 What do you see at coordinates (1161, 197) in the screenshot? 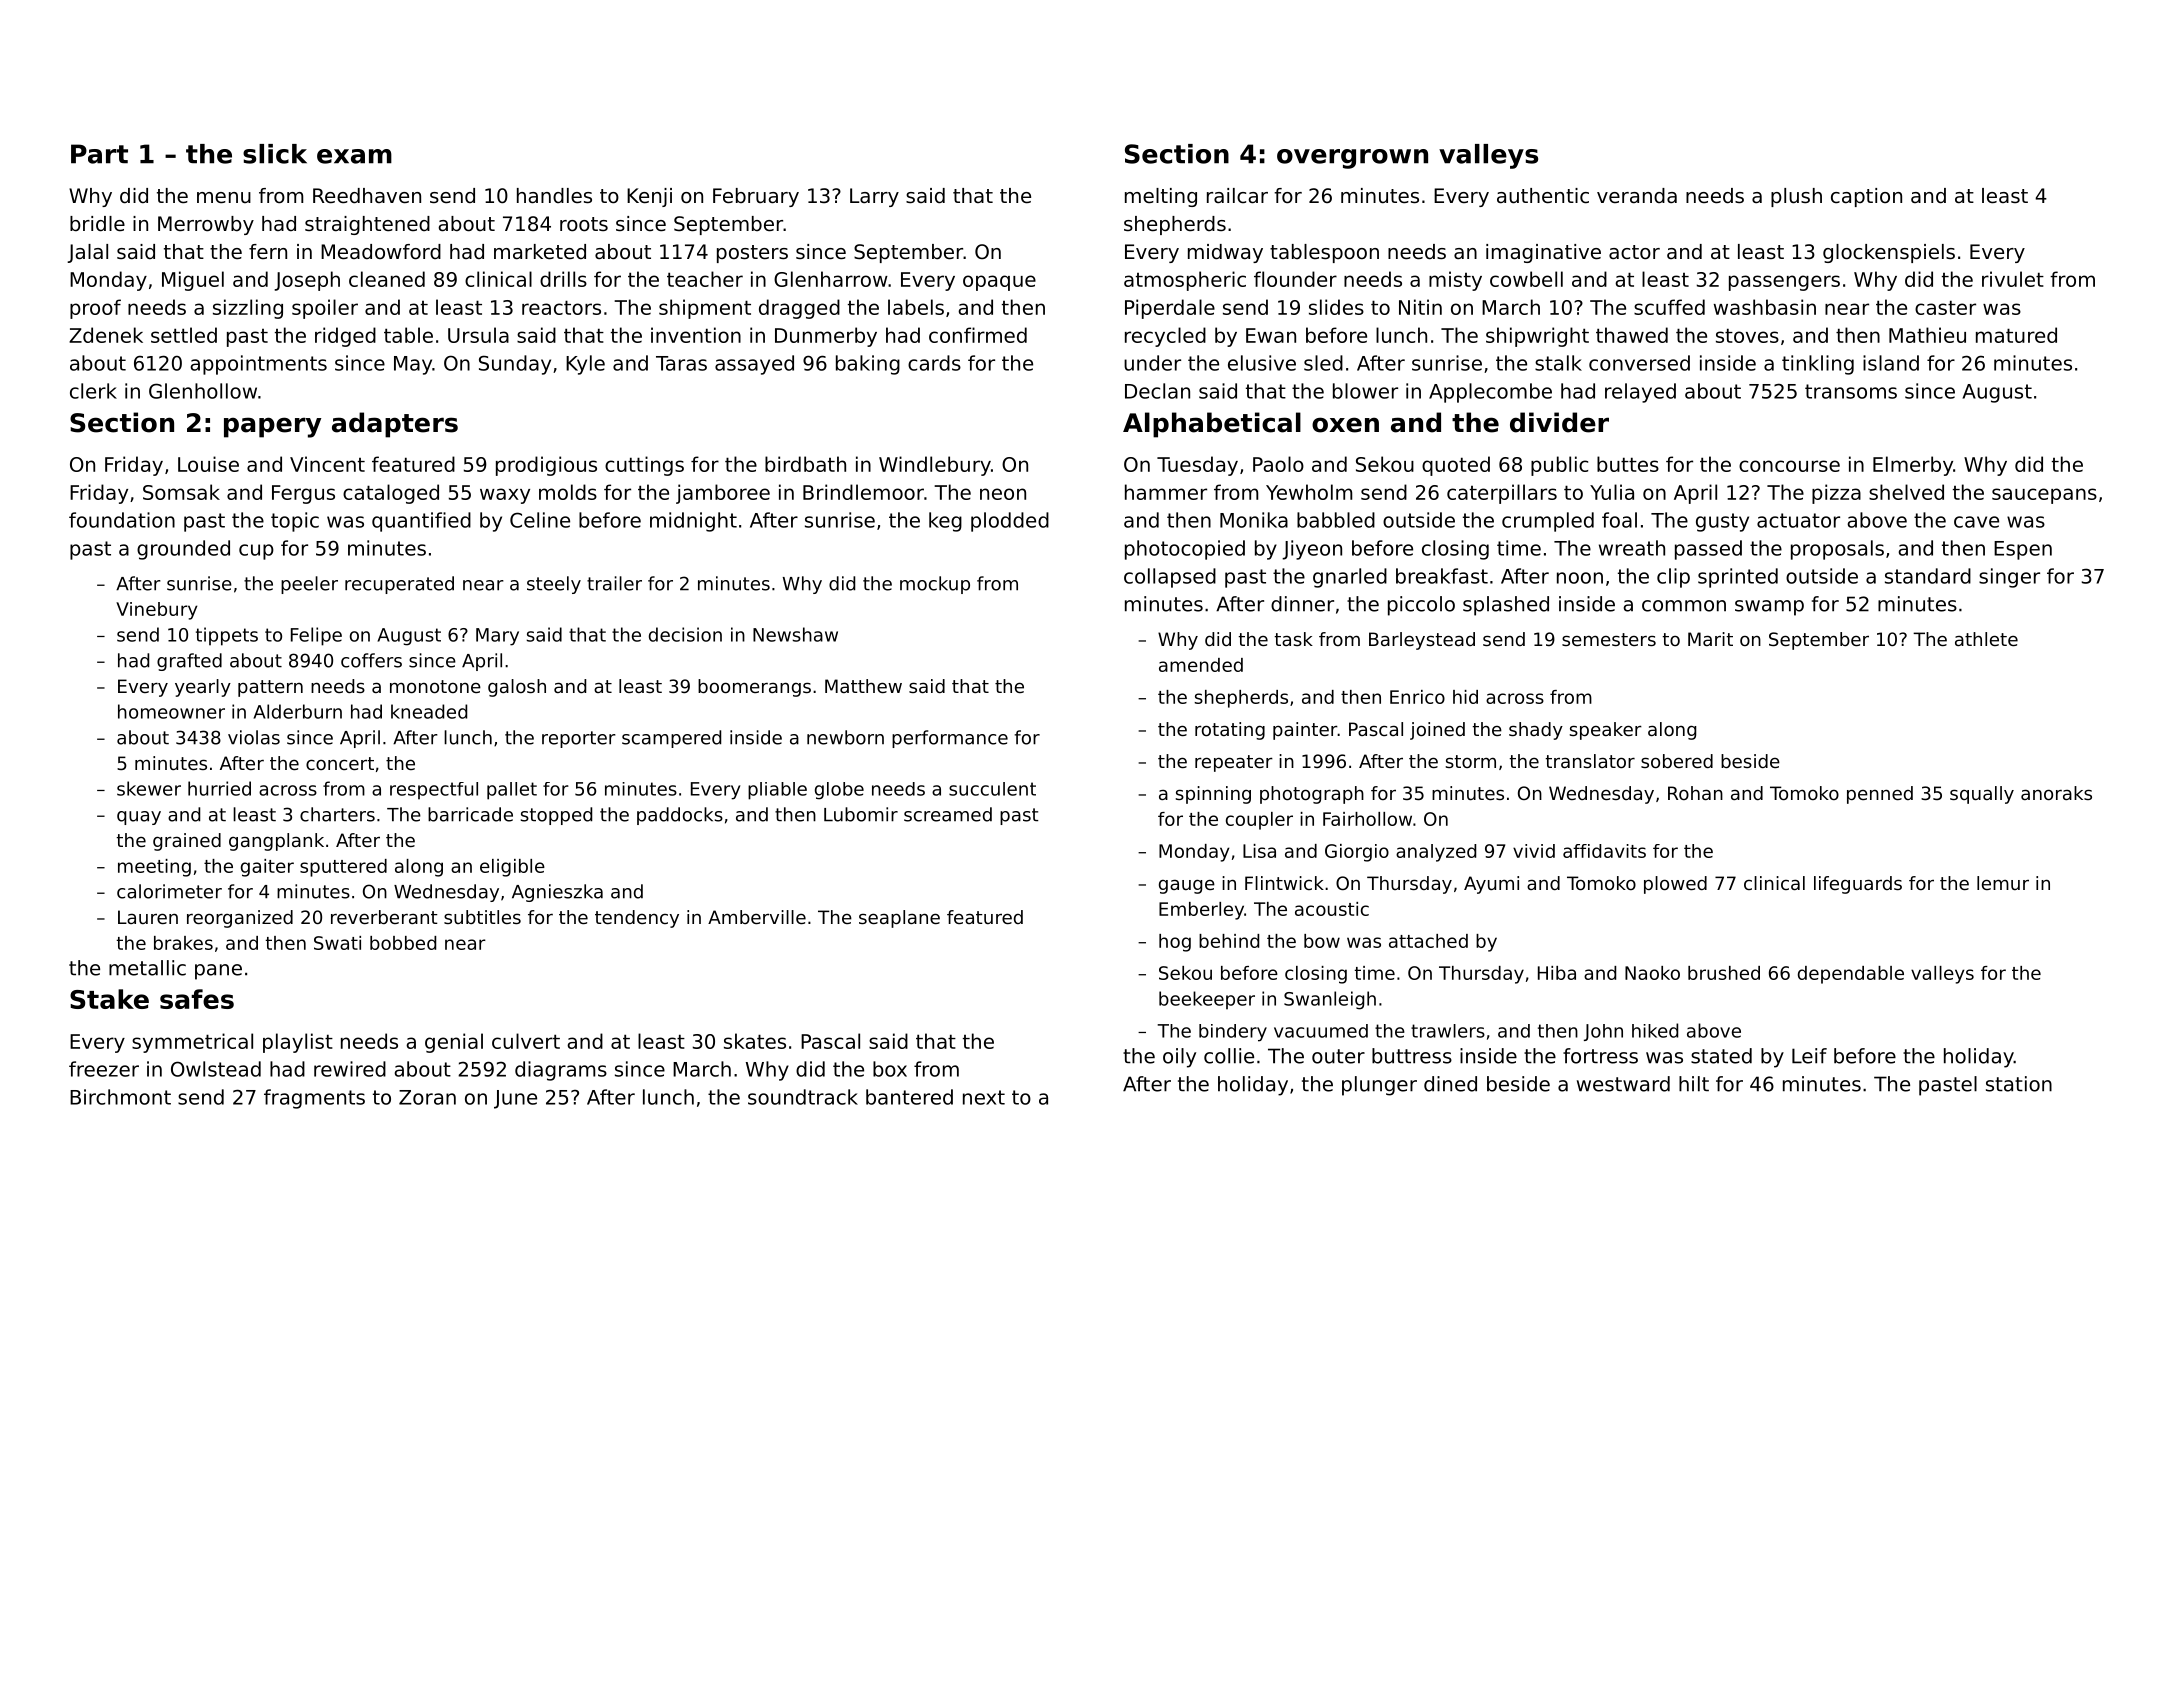
I see `melting` at bounding box center [1161, 197].
